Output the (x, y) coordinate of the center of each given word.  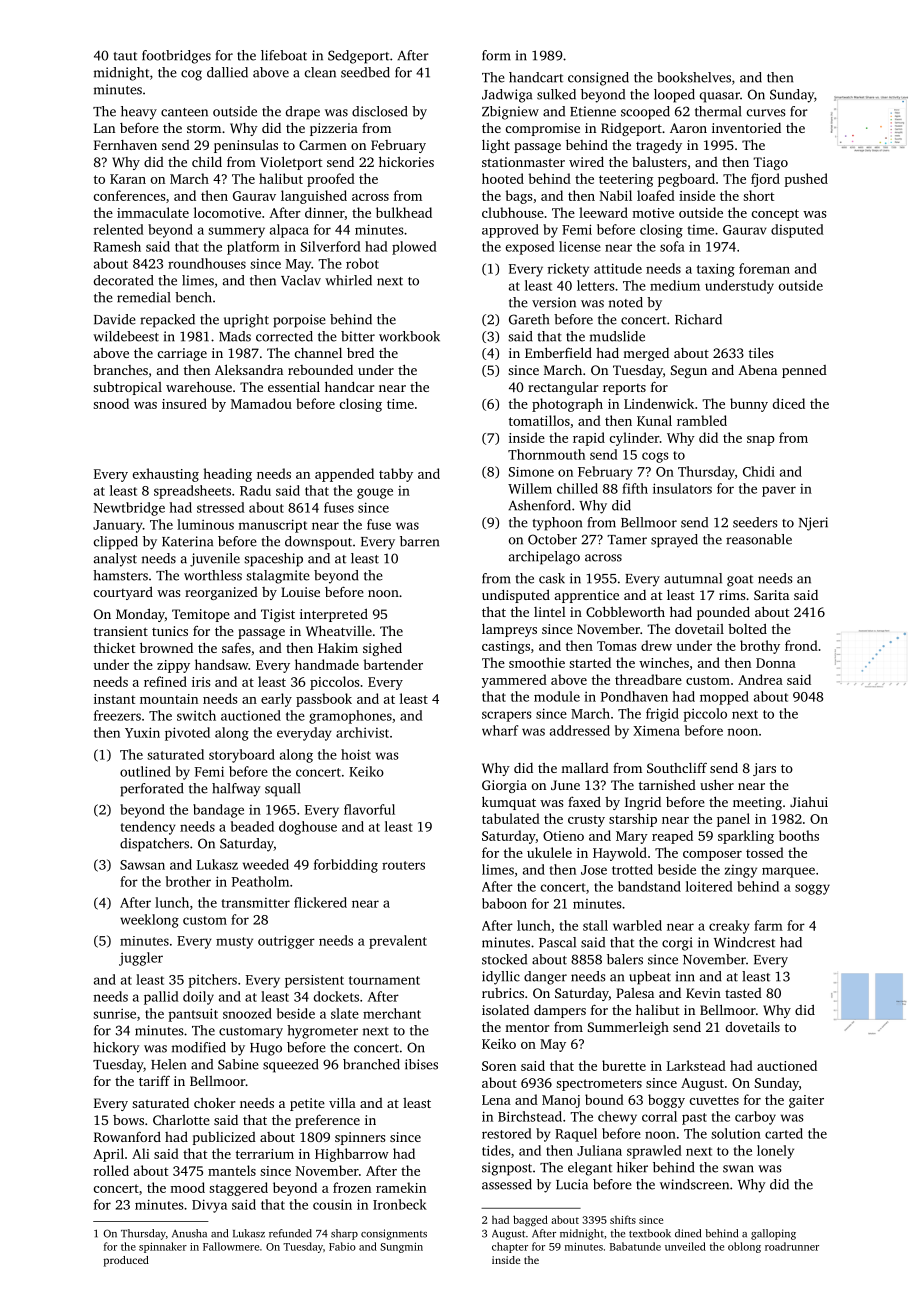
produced (126, 1261)
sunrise (114, 1014)
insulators (682, 488)
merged (646, 354)
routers (403, 865)
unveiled (685, 1246)
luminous (205, 524)
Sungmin (401, 1248)
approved (510, 231)
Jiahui (809, 802)
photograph (567, 405)
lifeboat (284, 55)
